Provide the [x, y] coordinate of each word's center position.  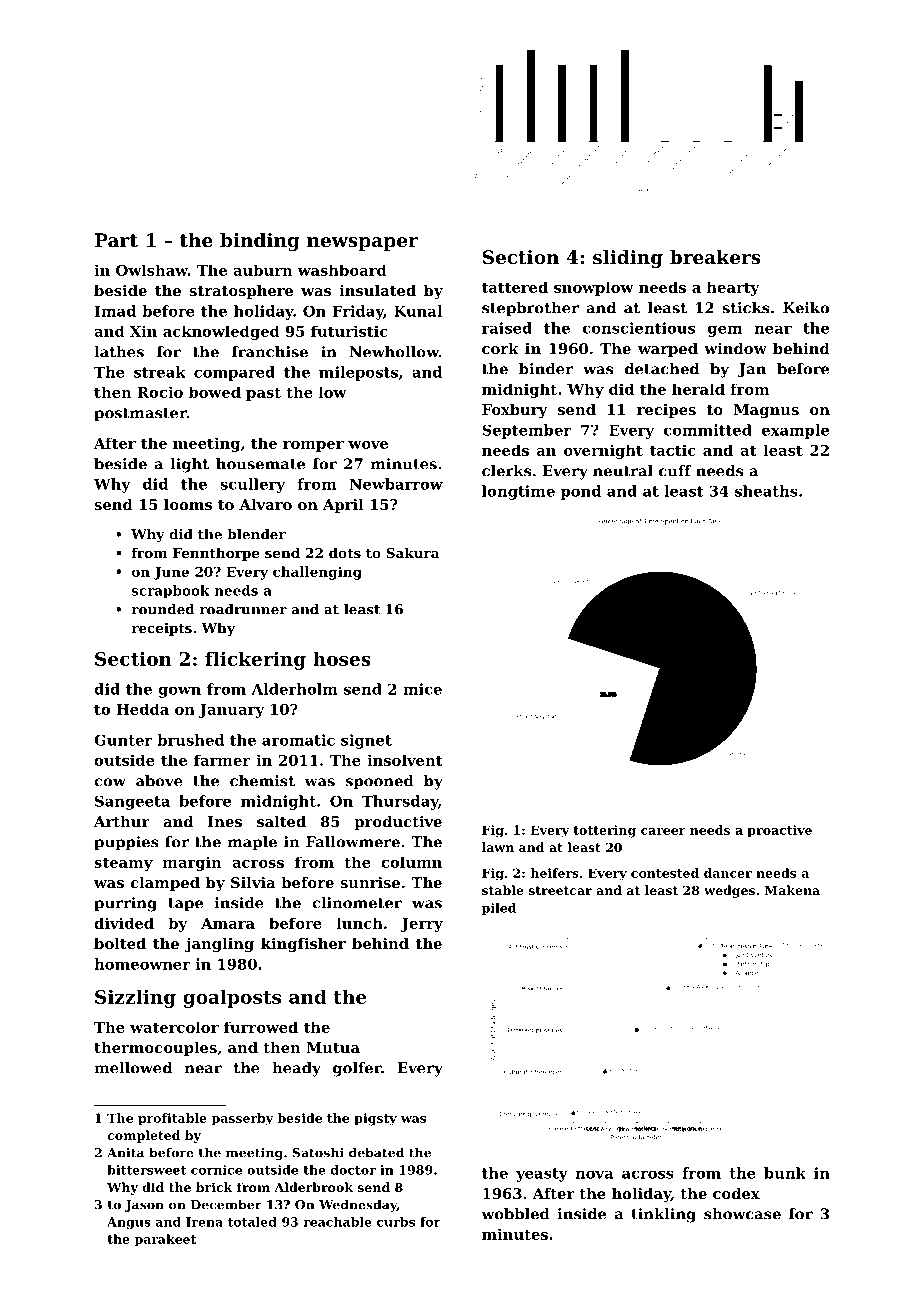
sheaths [766, 491]
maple [252, 843]
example [795, 431]
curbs [396, 1222]
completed [144, 1136]
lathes [119, 352]
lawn [498, 847]
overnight [603, 451]
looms [188, 504]
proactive [779, 831]
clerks [506, 471]
